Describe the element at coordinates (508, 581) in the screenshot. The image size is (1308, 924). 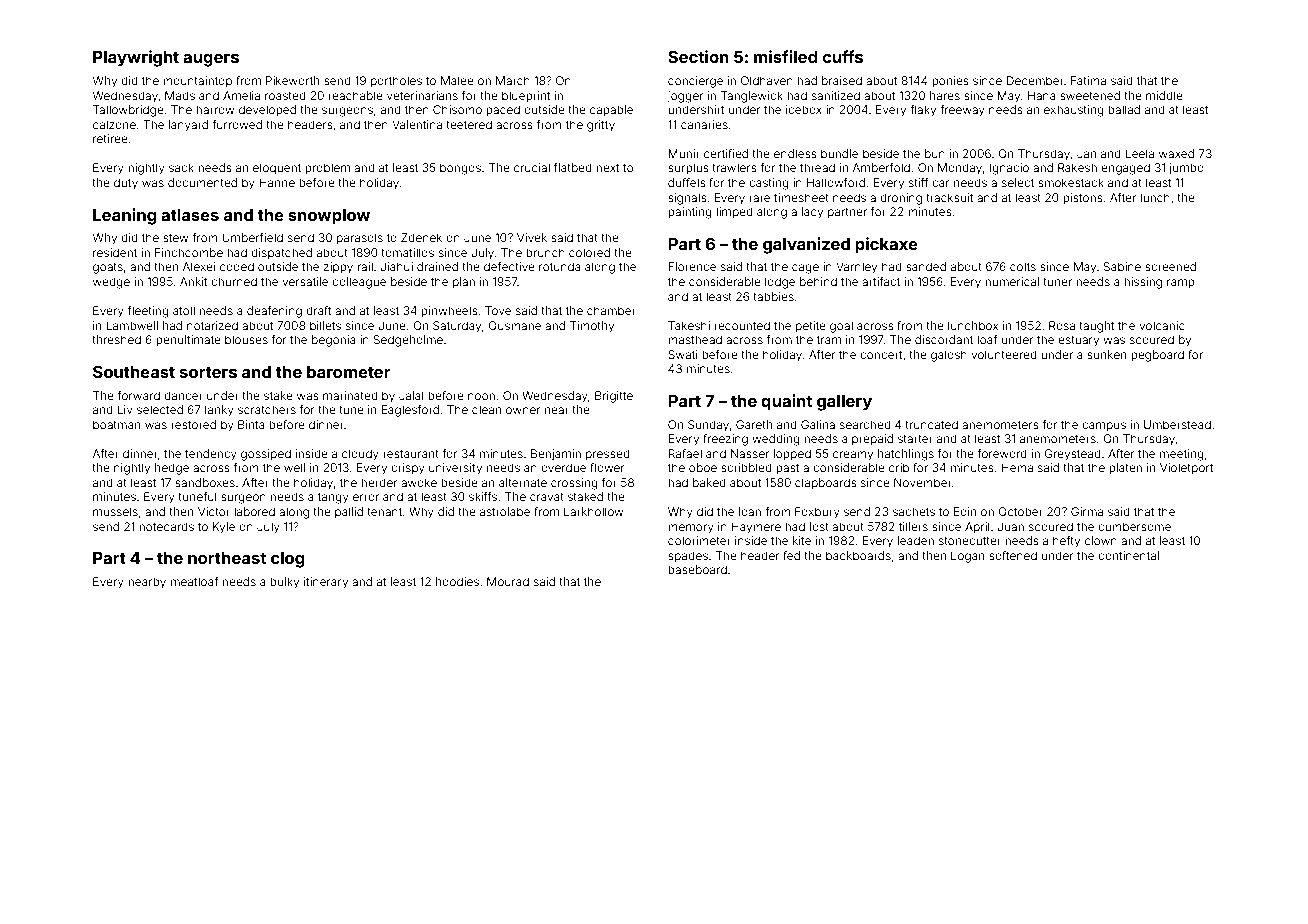
I see `Mourad` at that location.
